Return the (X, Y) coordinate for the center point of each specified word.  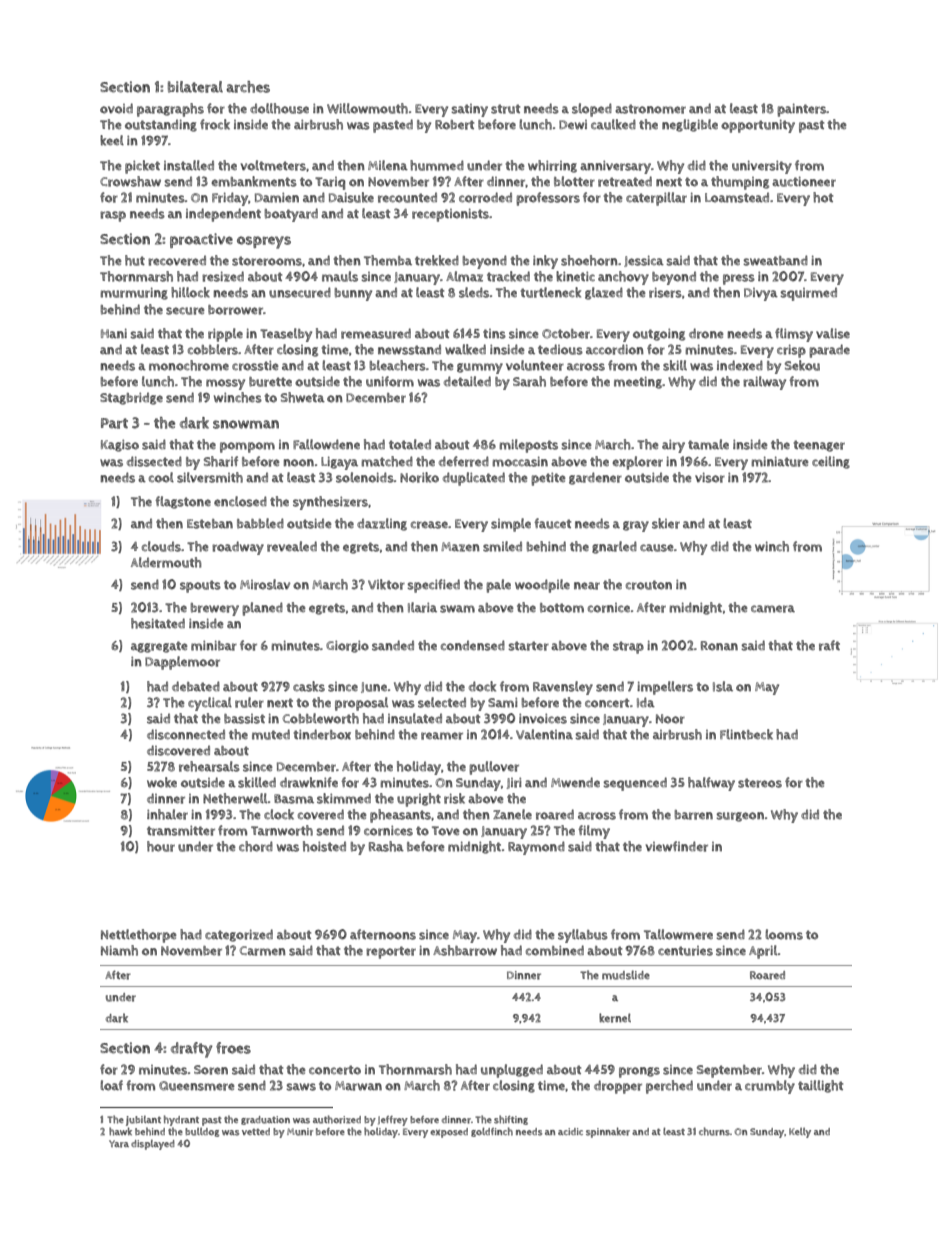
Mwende (575, 782)
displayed (153, 1145)
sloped (592, 110)
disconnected (186, 734)
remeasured (376, 333)
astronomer (650, 109)
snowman (246, 424)
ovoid (116, 108)
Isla (723, 686)
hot (823, 197)
